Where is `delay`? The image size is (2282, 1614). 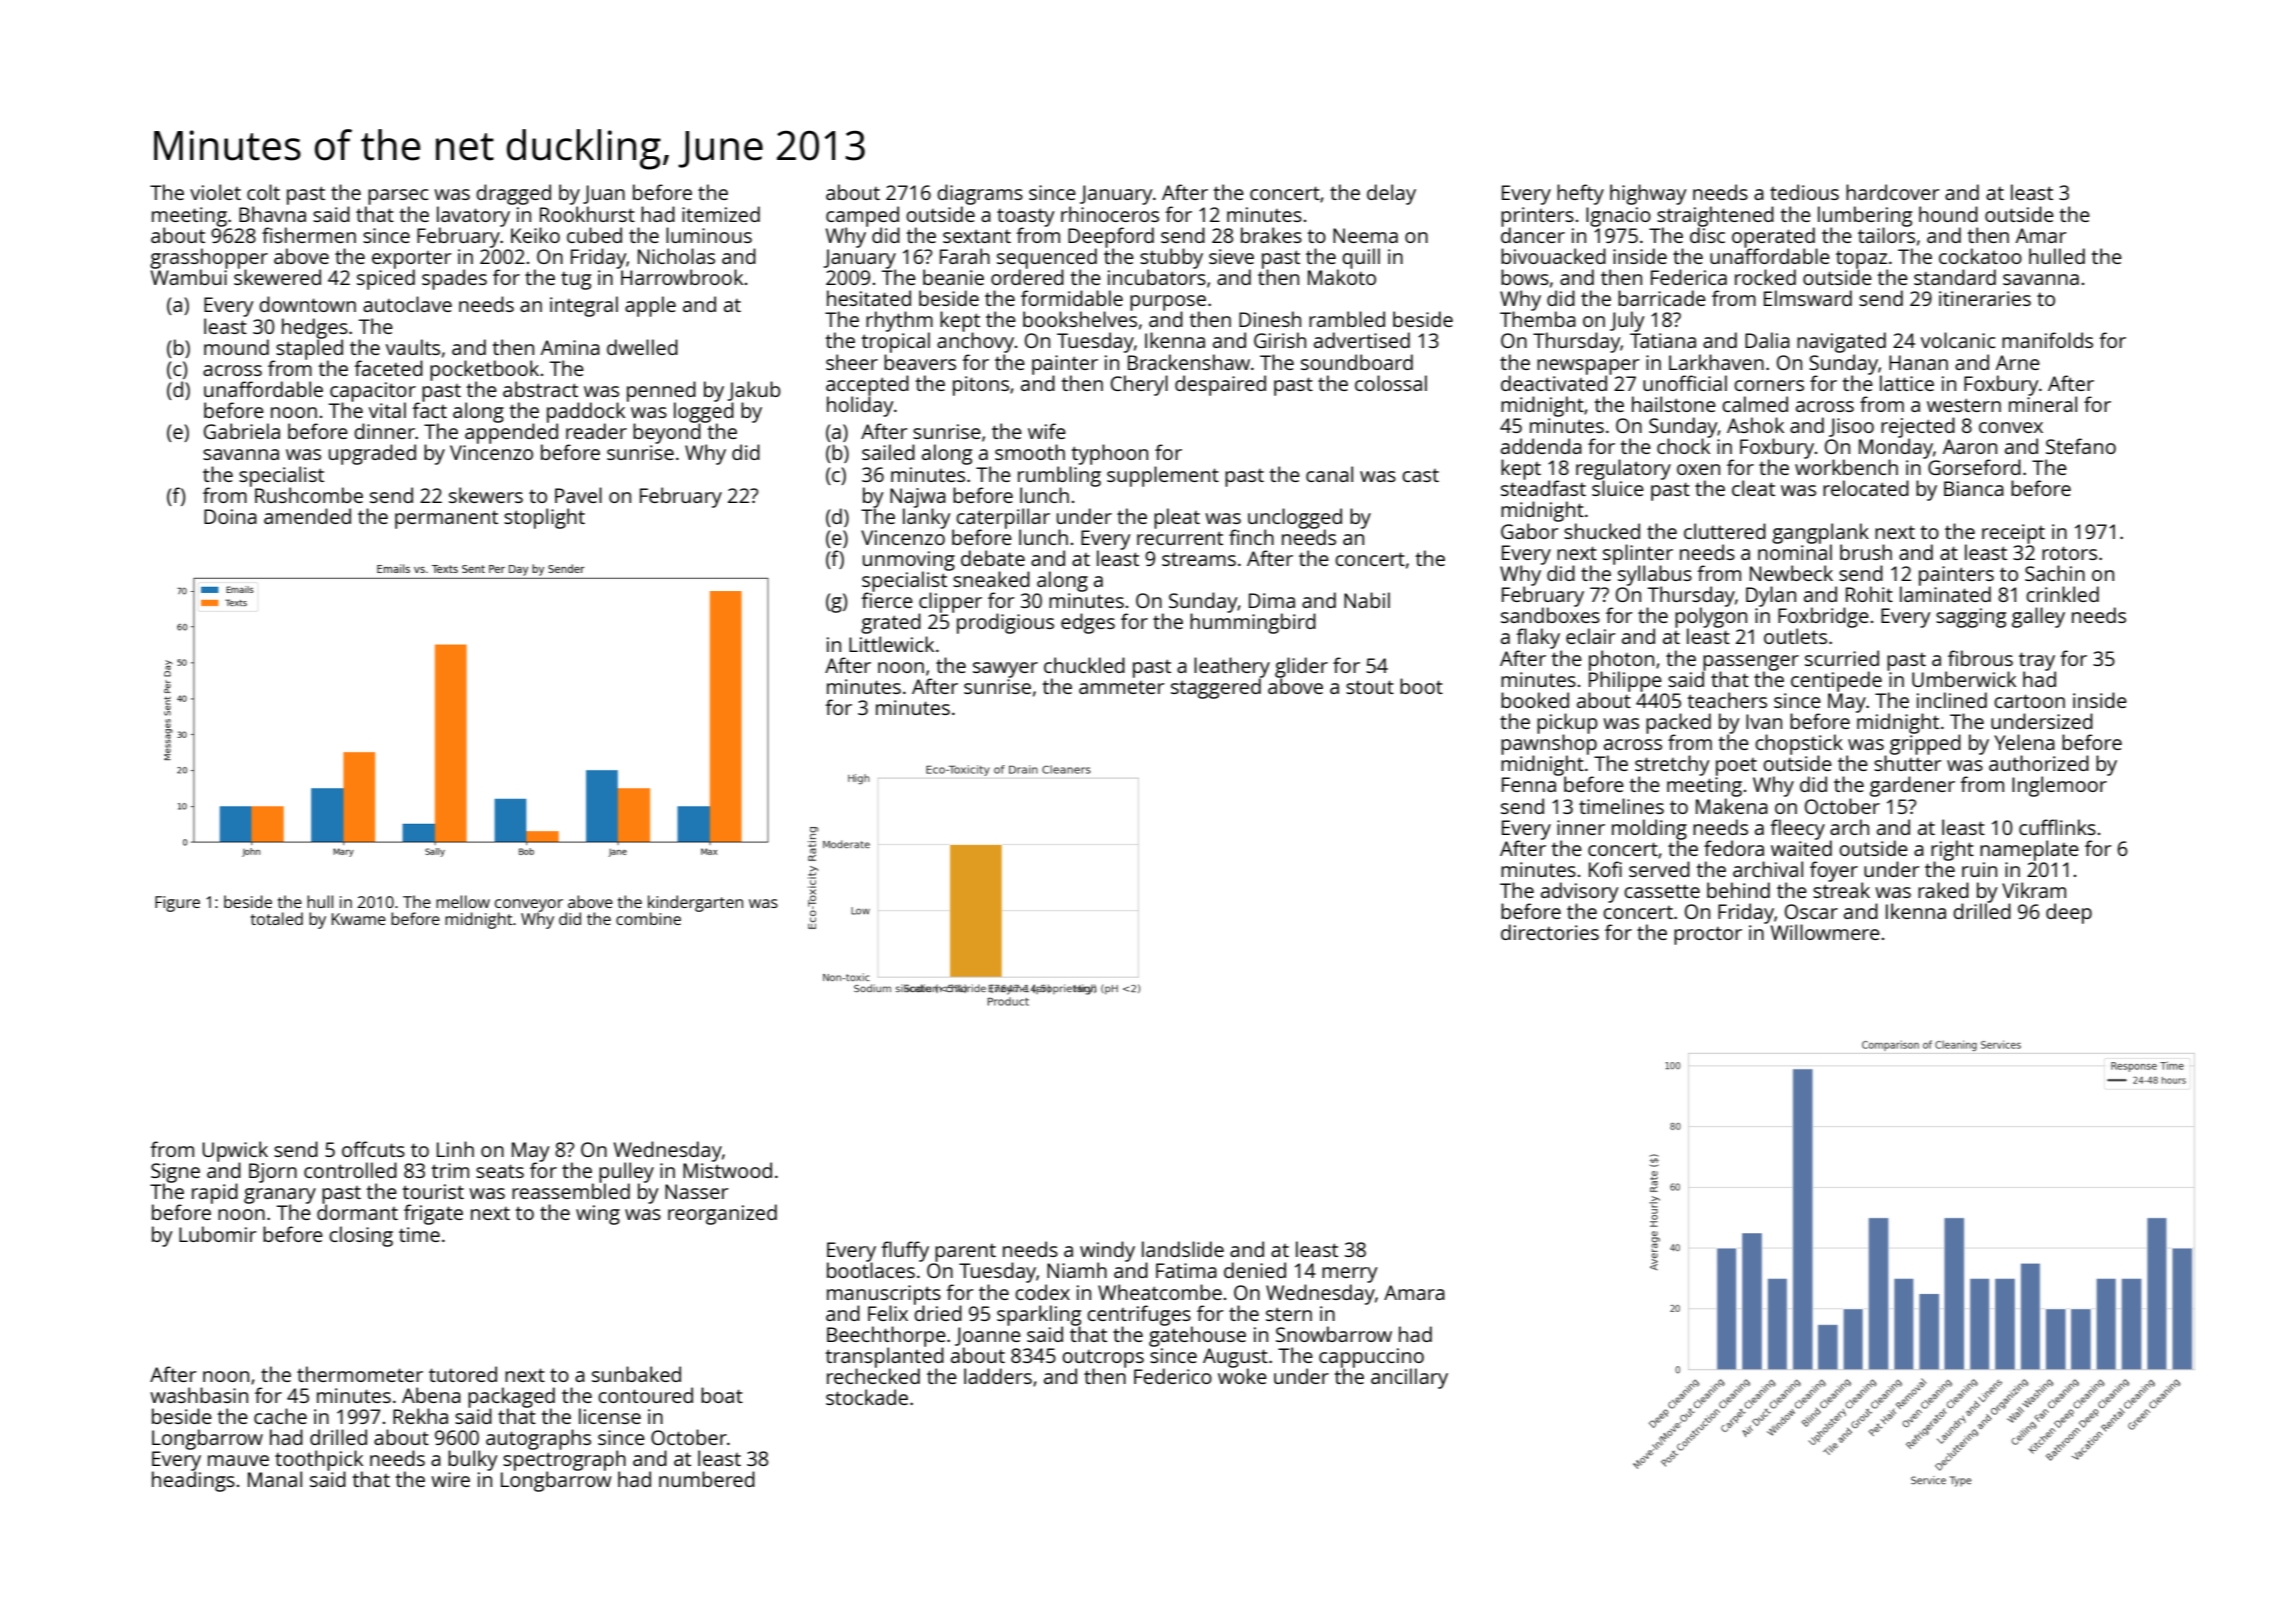 delay is located at coordinates (1391, 194).
